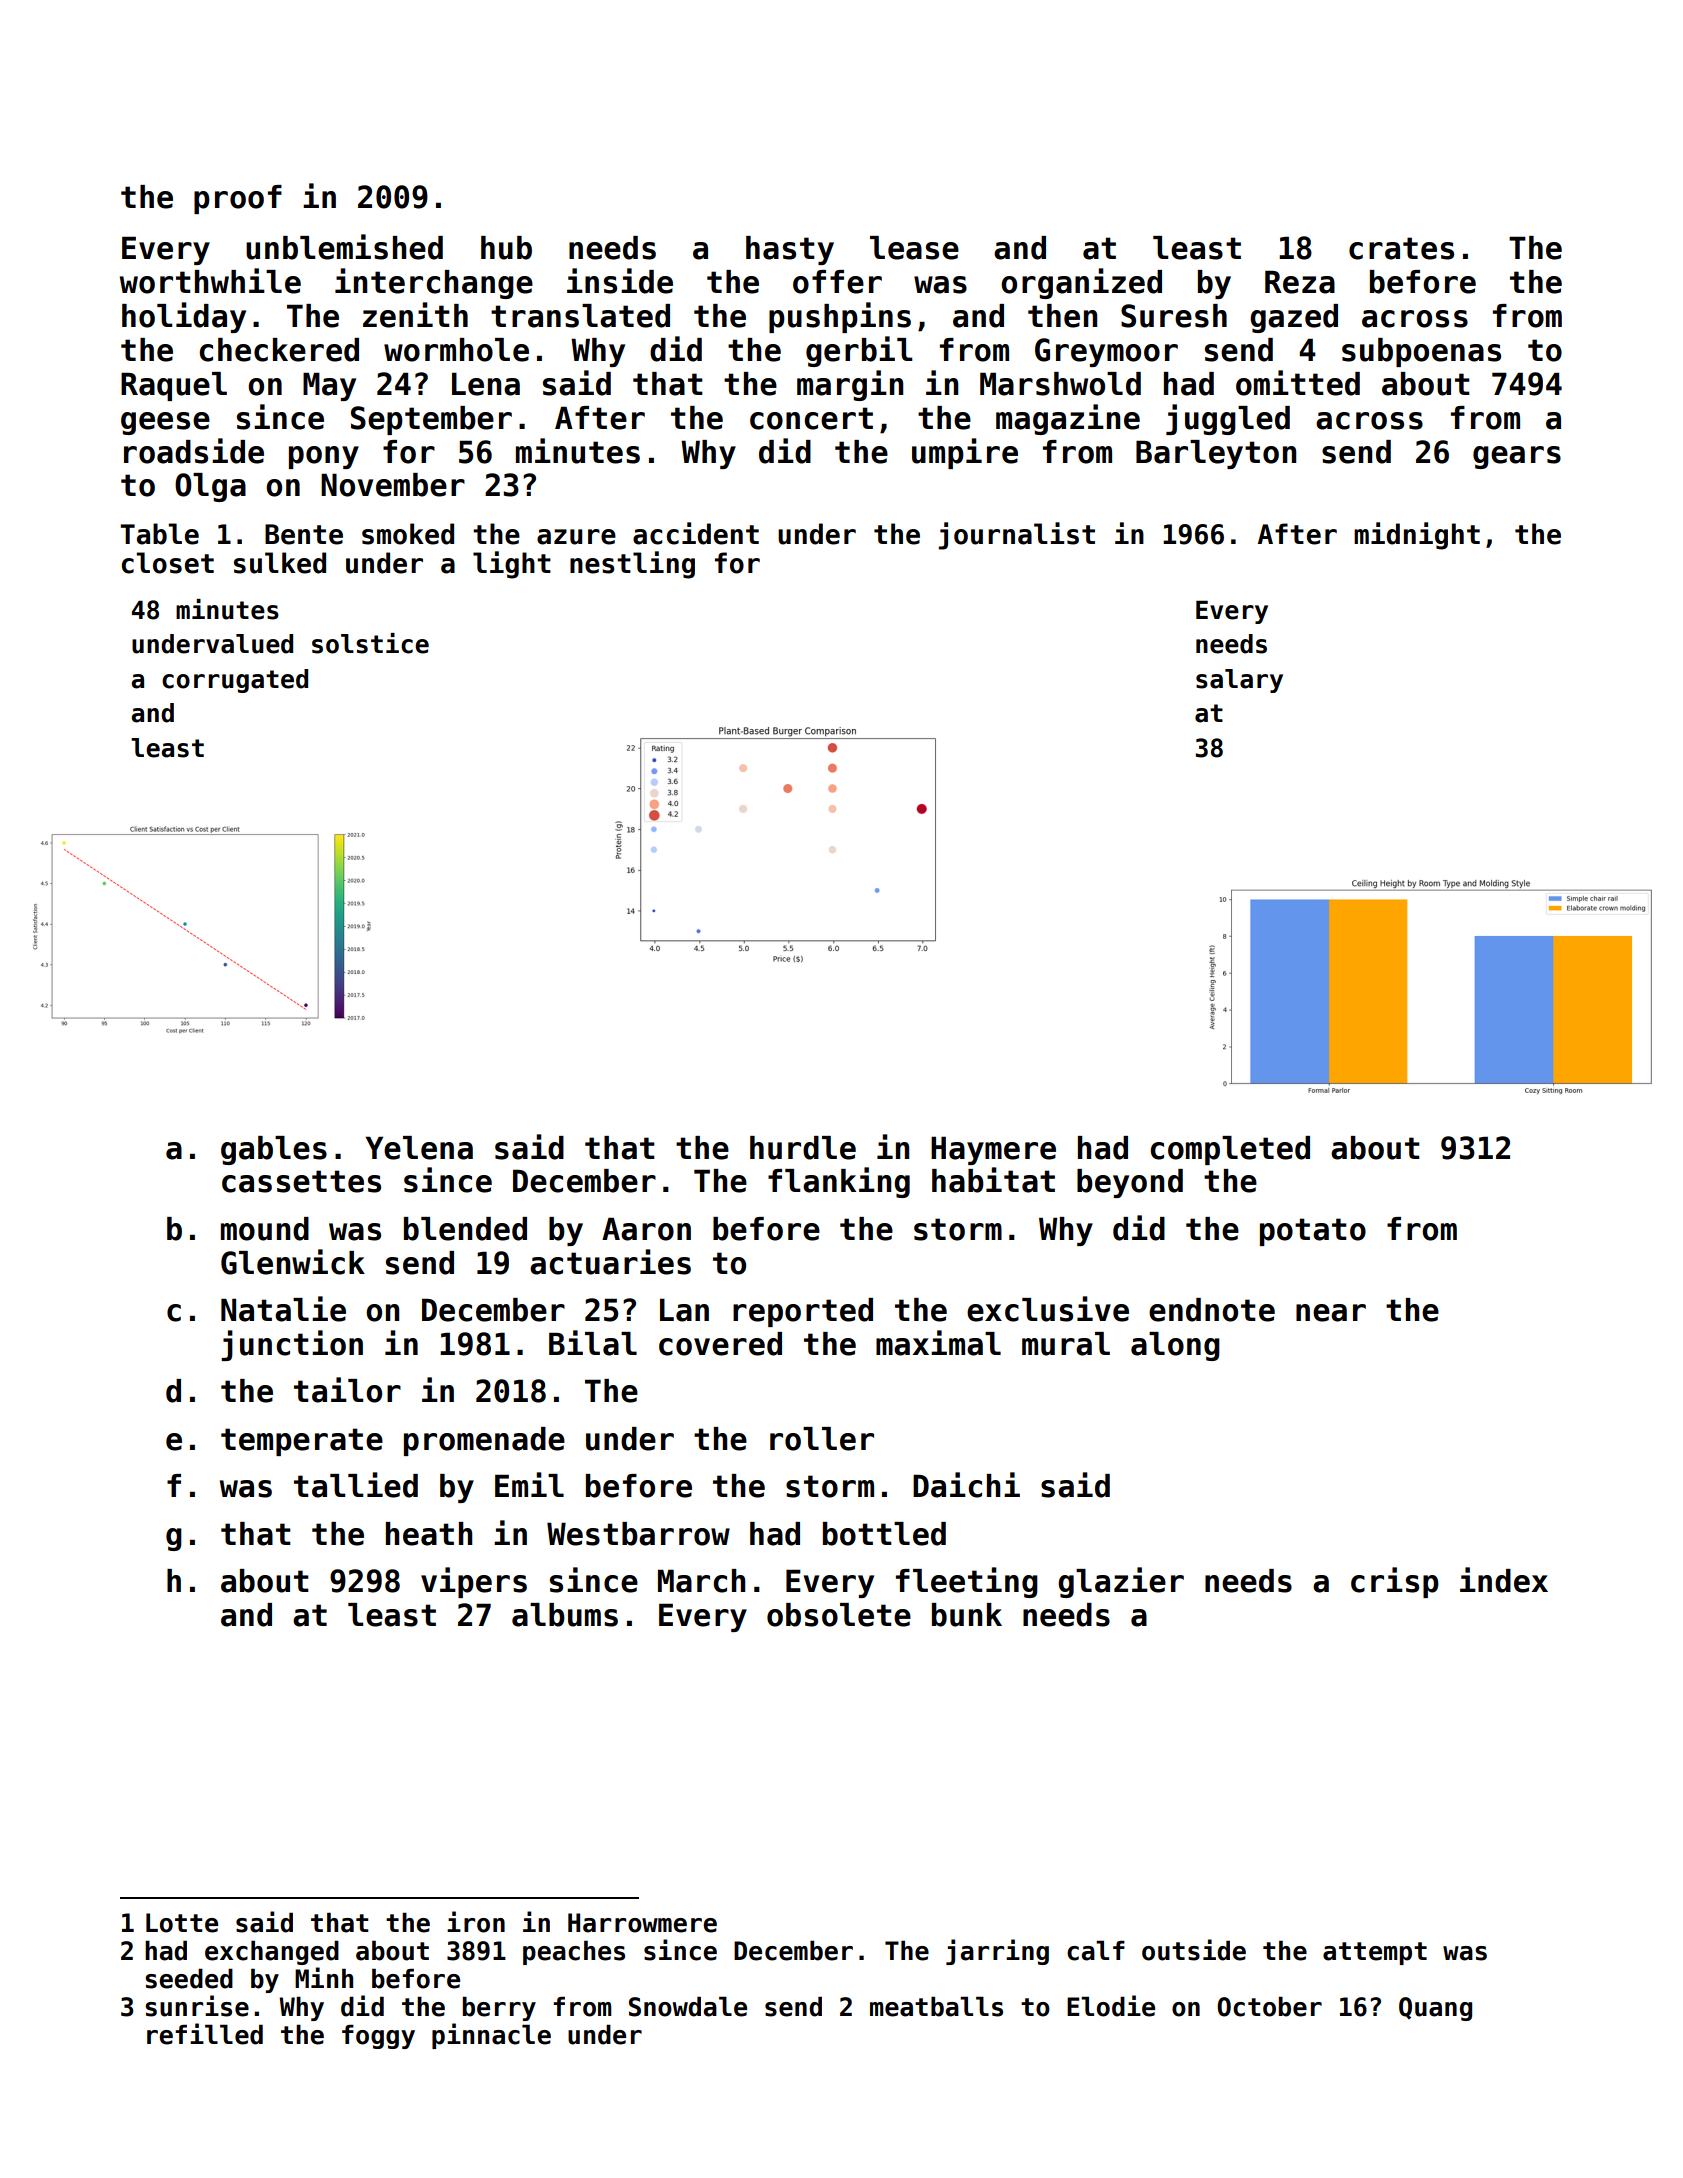  I want to click on accident, so click(696, 533).
